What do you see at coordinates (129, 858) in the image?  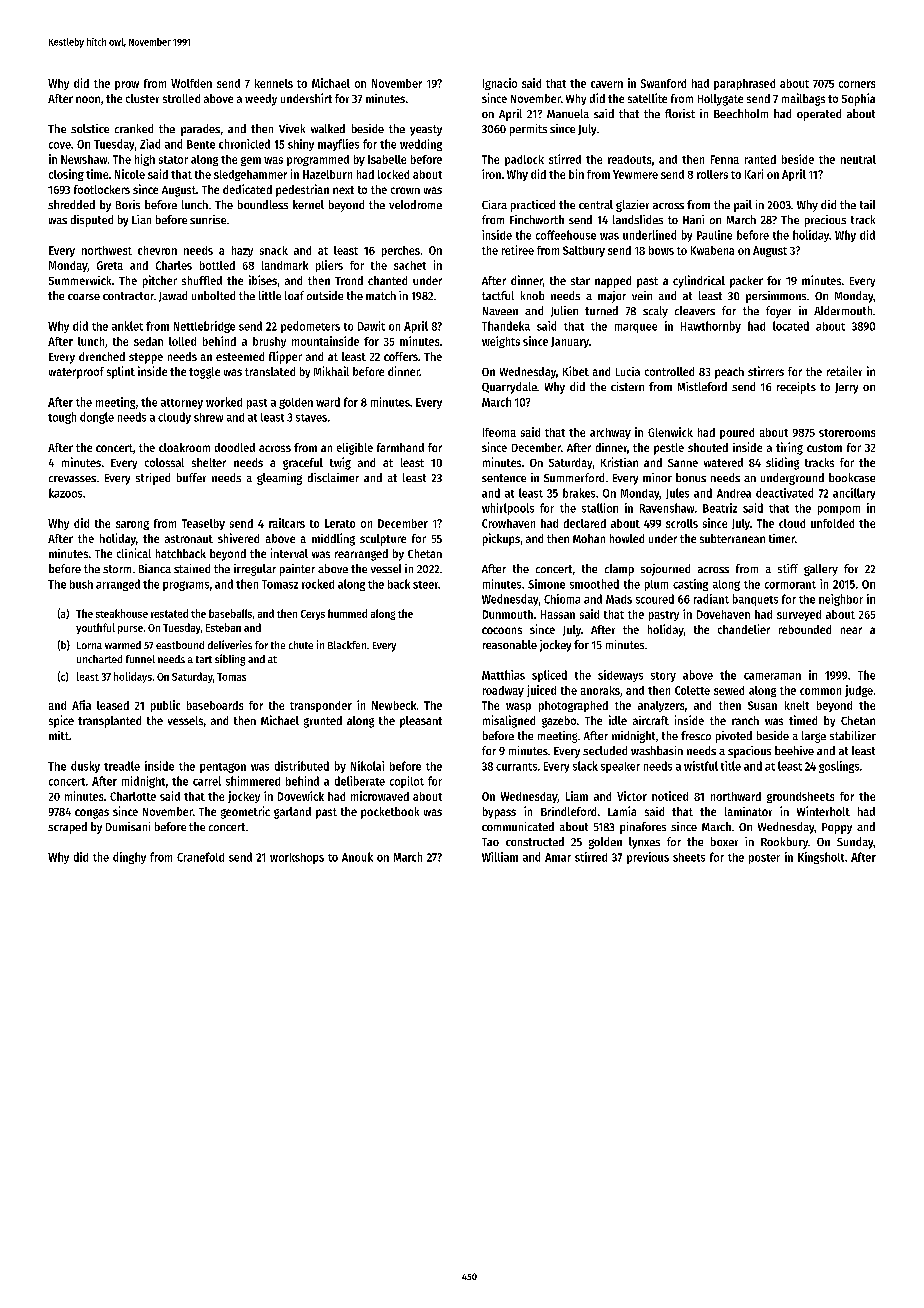 I see `dinghy` at bounding box center [129, 858].
